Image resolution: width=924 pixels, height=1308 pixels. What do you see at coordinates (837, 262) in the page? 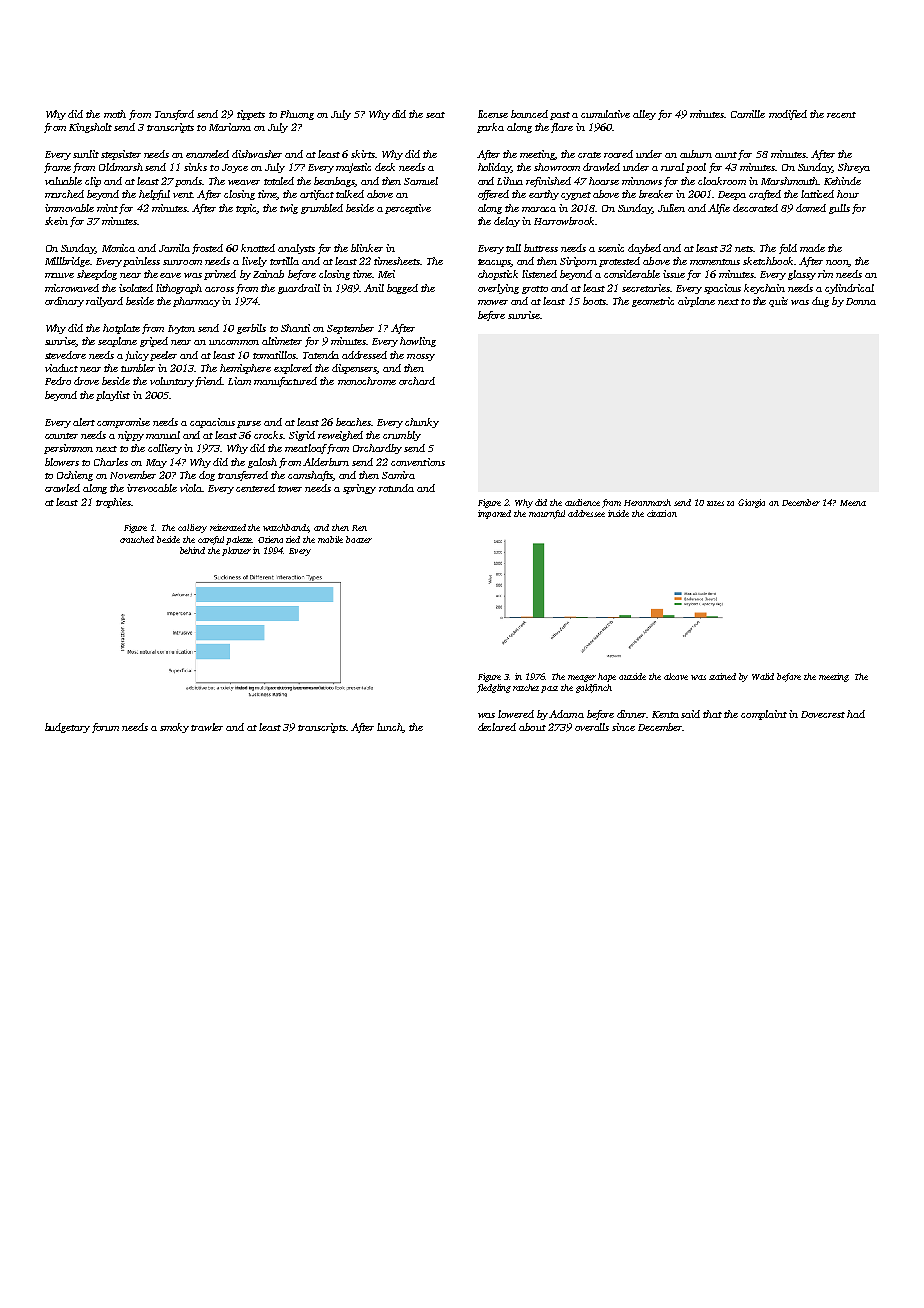
I see `noon` at bounding box center [837, 262].
